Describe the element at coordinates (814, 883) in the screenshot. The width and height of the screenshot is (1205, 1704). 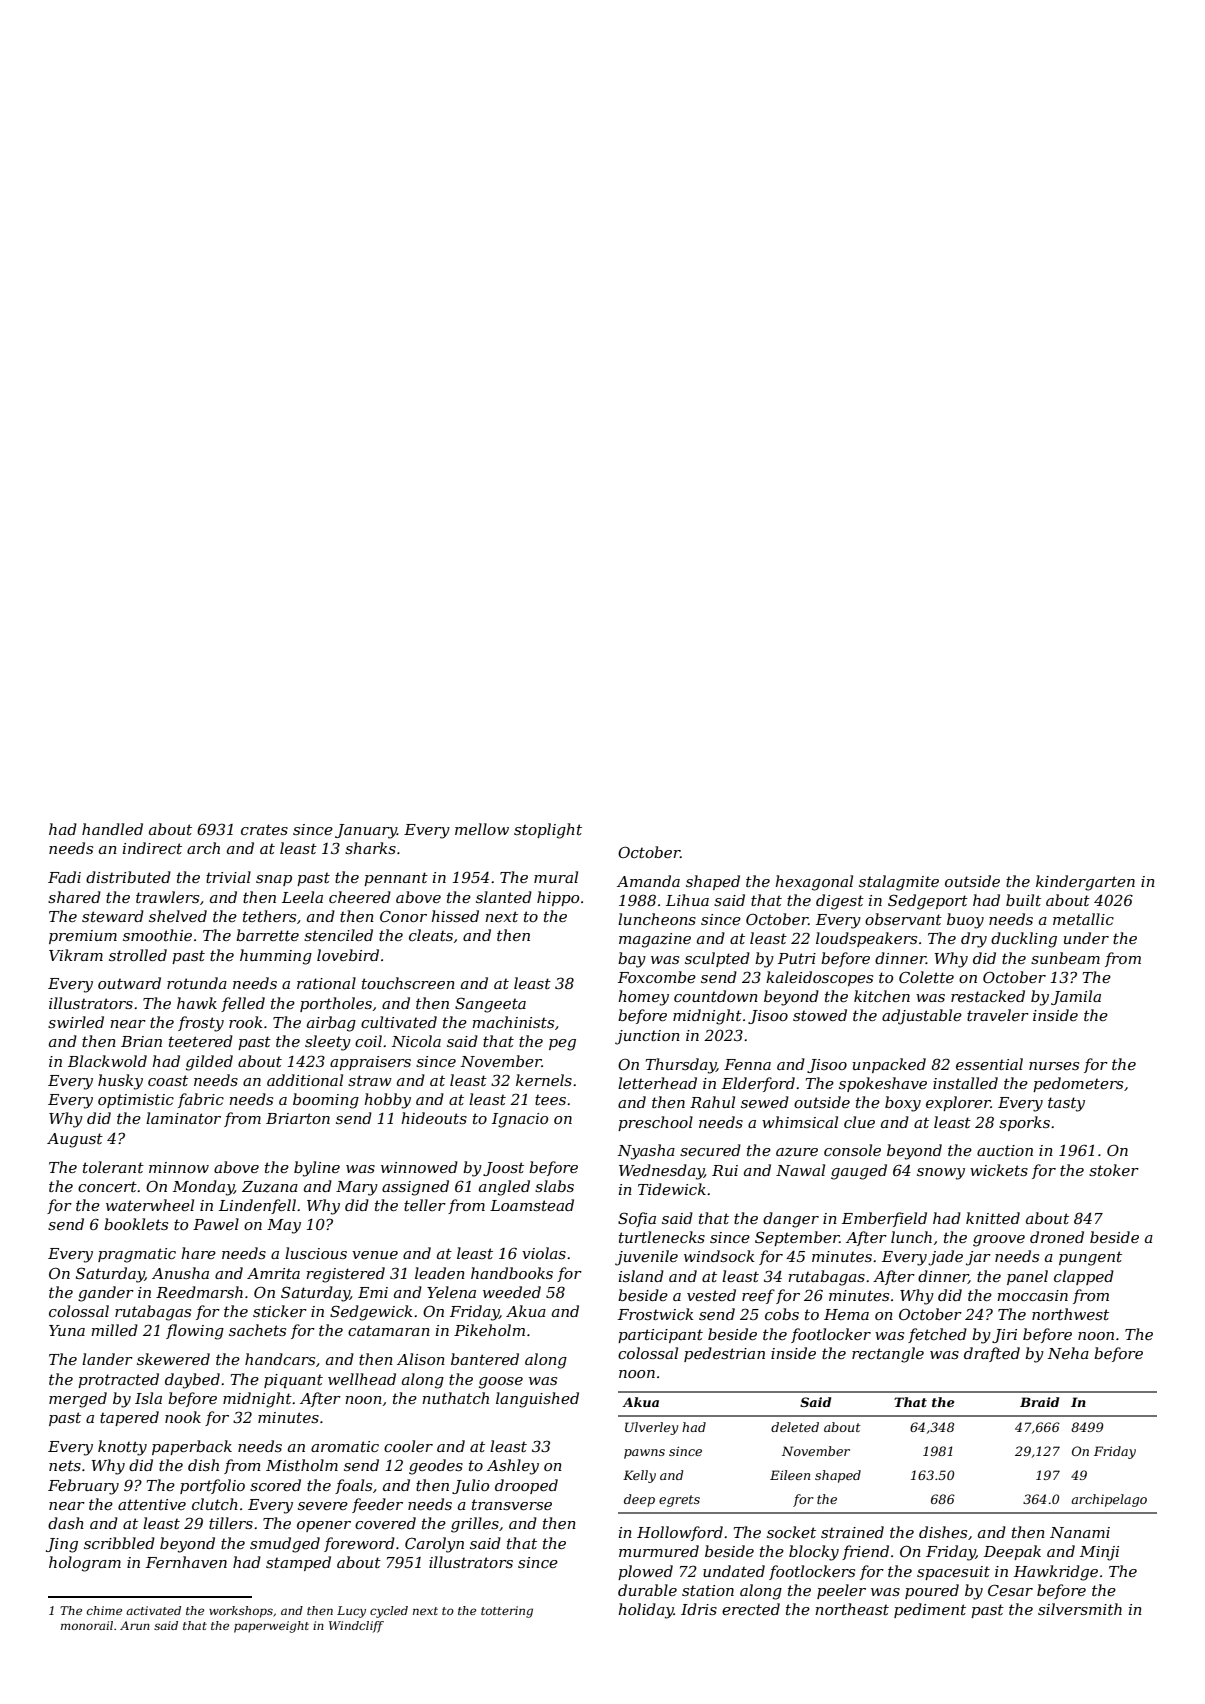
I see `hexagonal` at that location.
